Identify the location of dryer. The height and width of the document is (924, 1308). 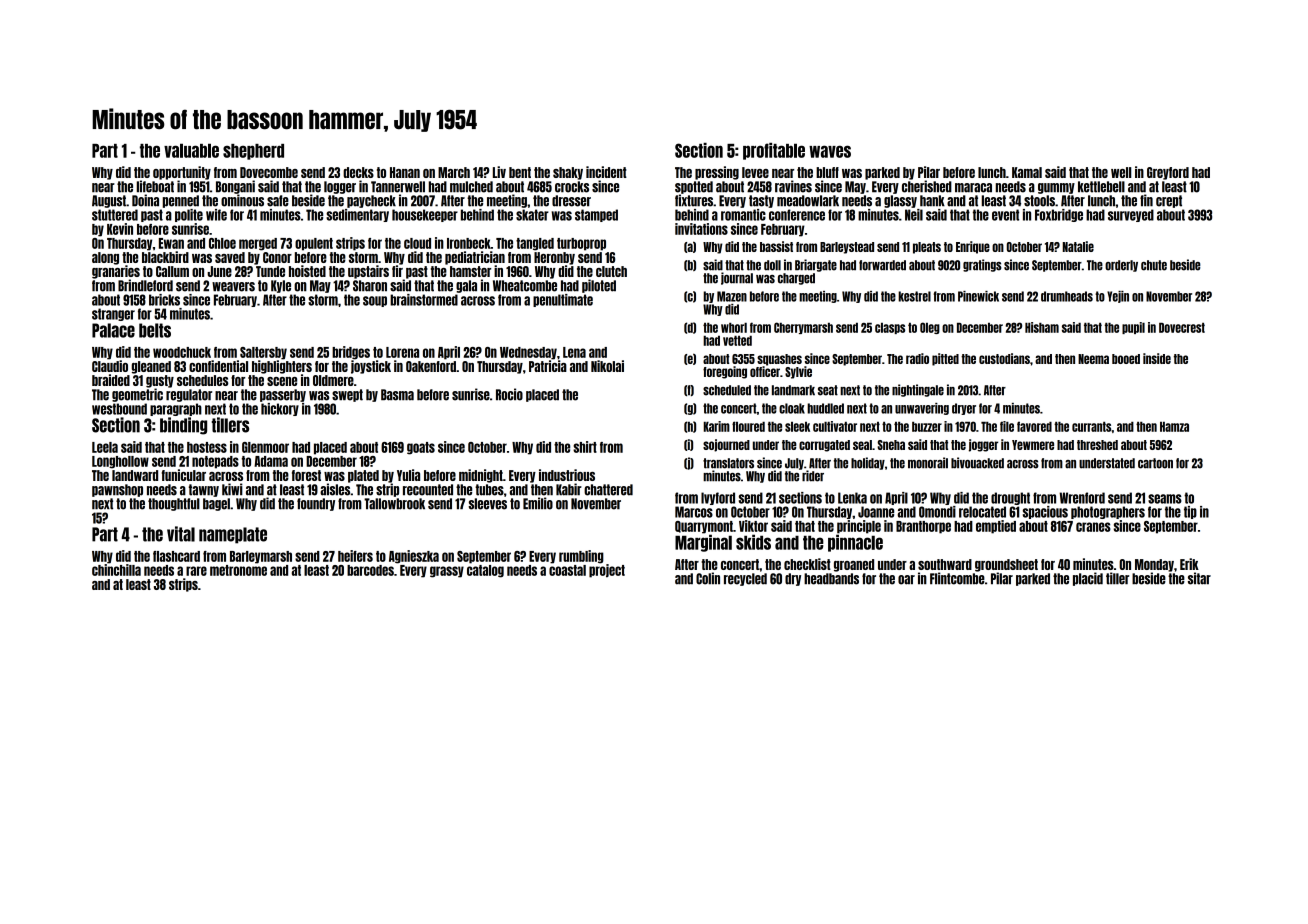
(964, 409).
